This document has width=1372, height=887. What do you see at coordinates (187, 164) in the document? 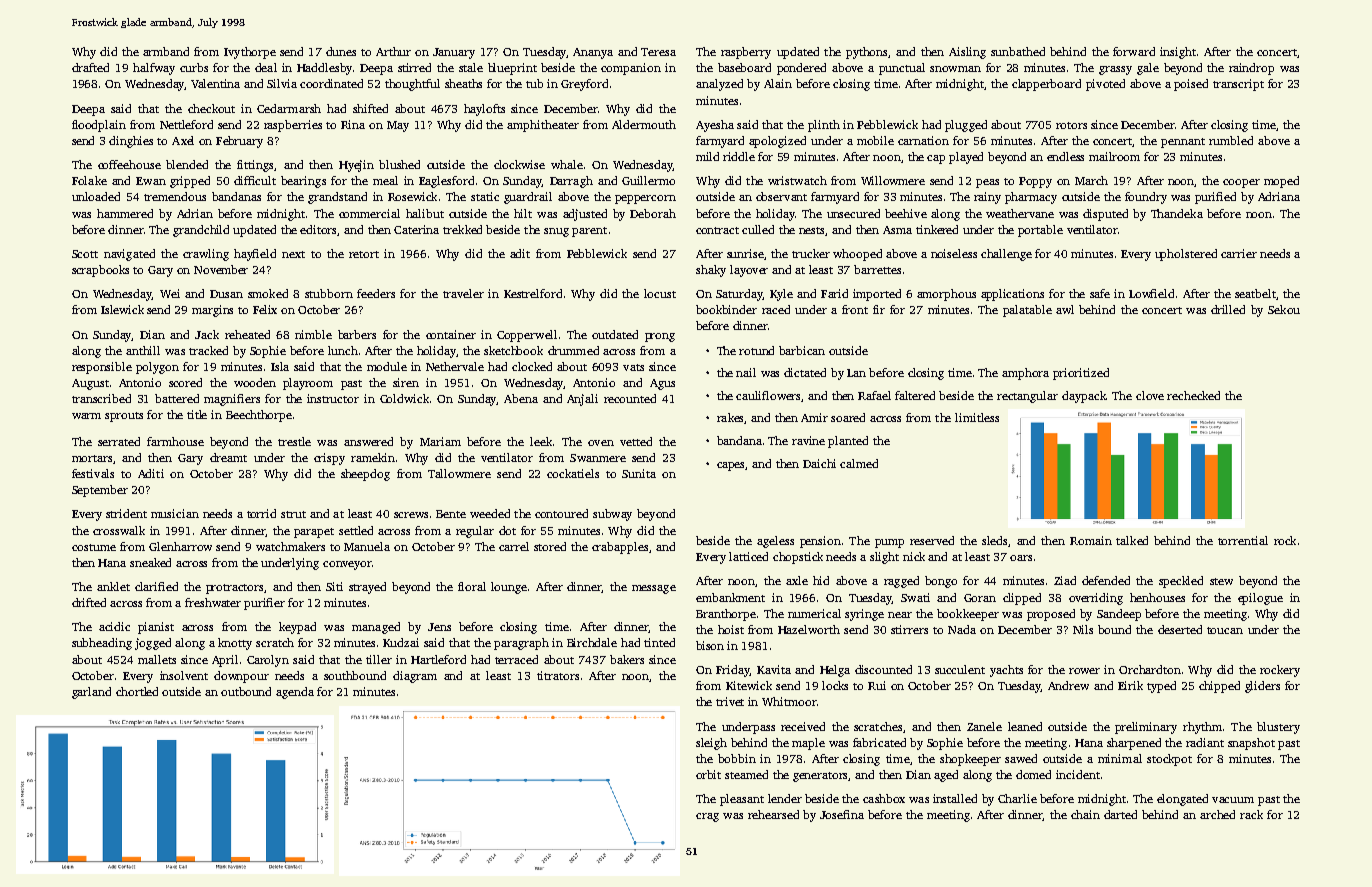
I see `blended` at bounding box center [187, 164].
